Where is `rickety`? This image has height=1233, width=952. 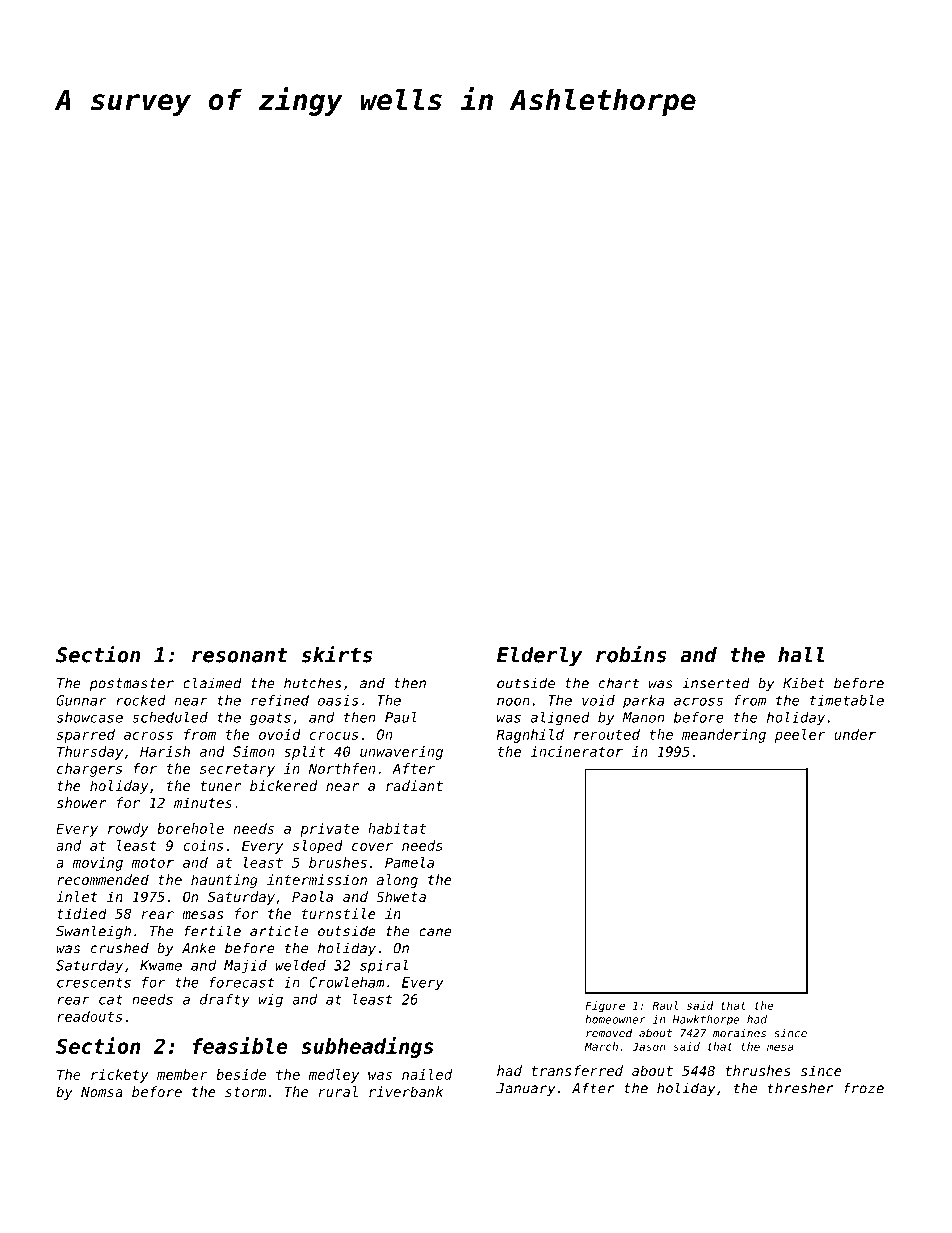
rickety is located at coordinates (120, 1076).
